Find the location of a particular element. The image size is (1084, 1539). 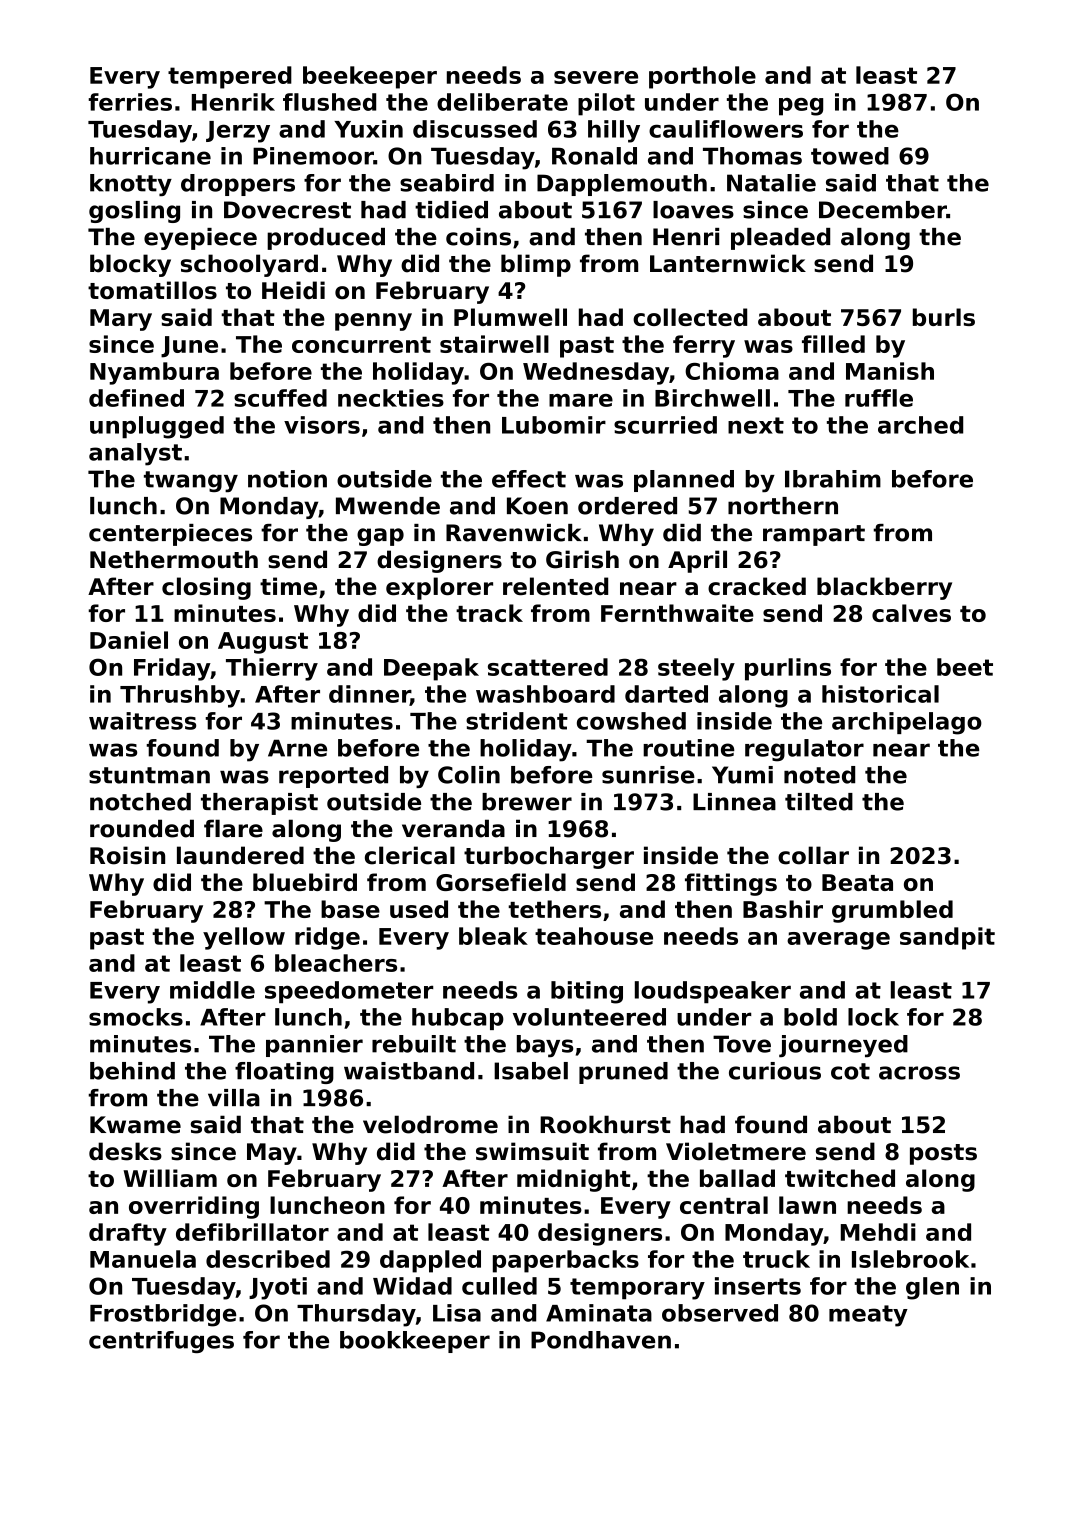

August is located at coordinates (263, 643).
